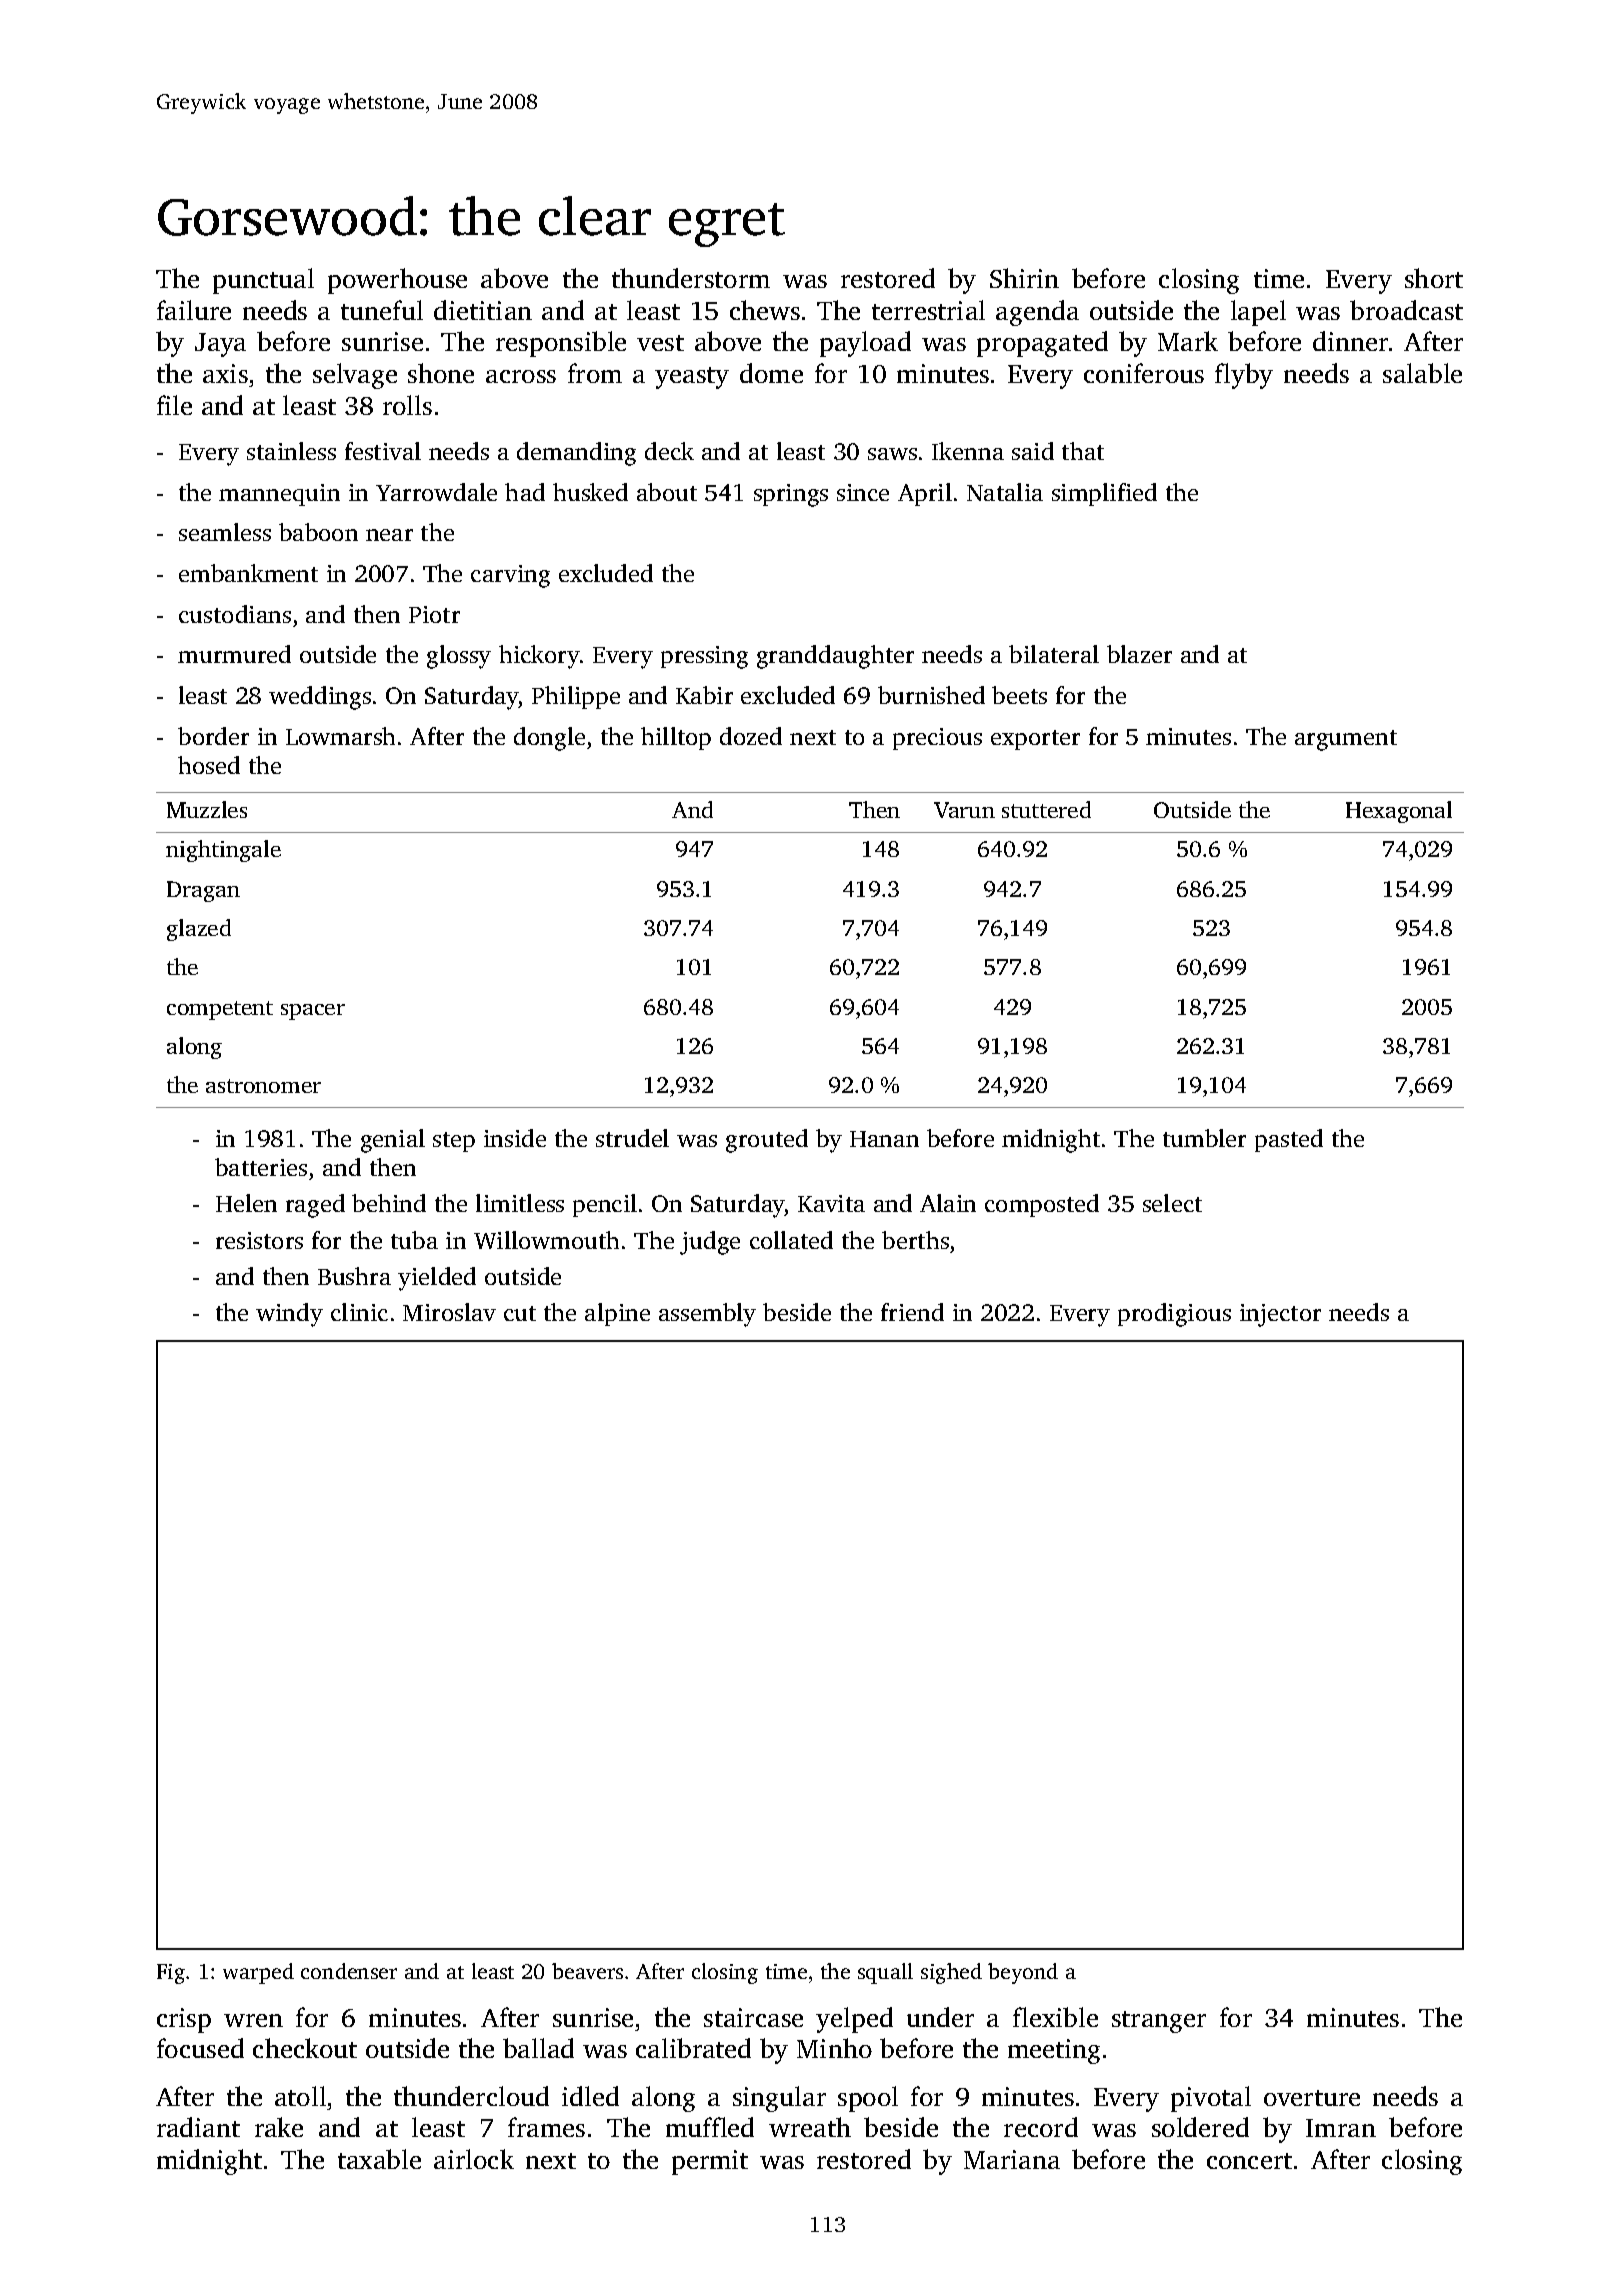  I want to click on file, so click(174, 405).
